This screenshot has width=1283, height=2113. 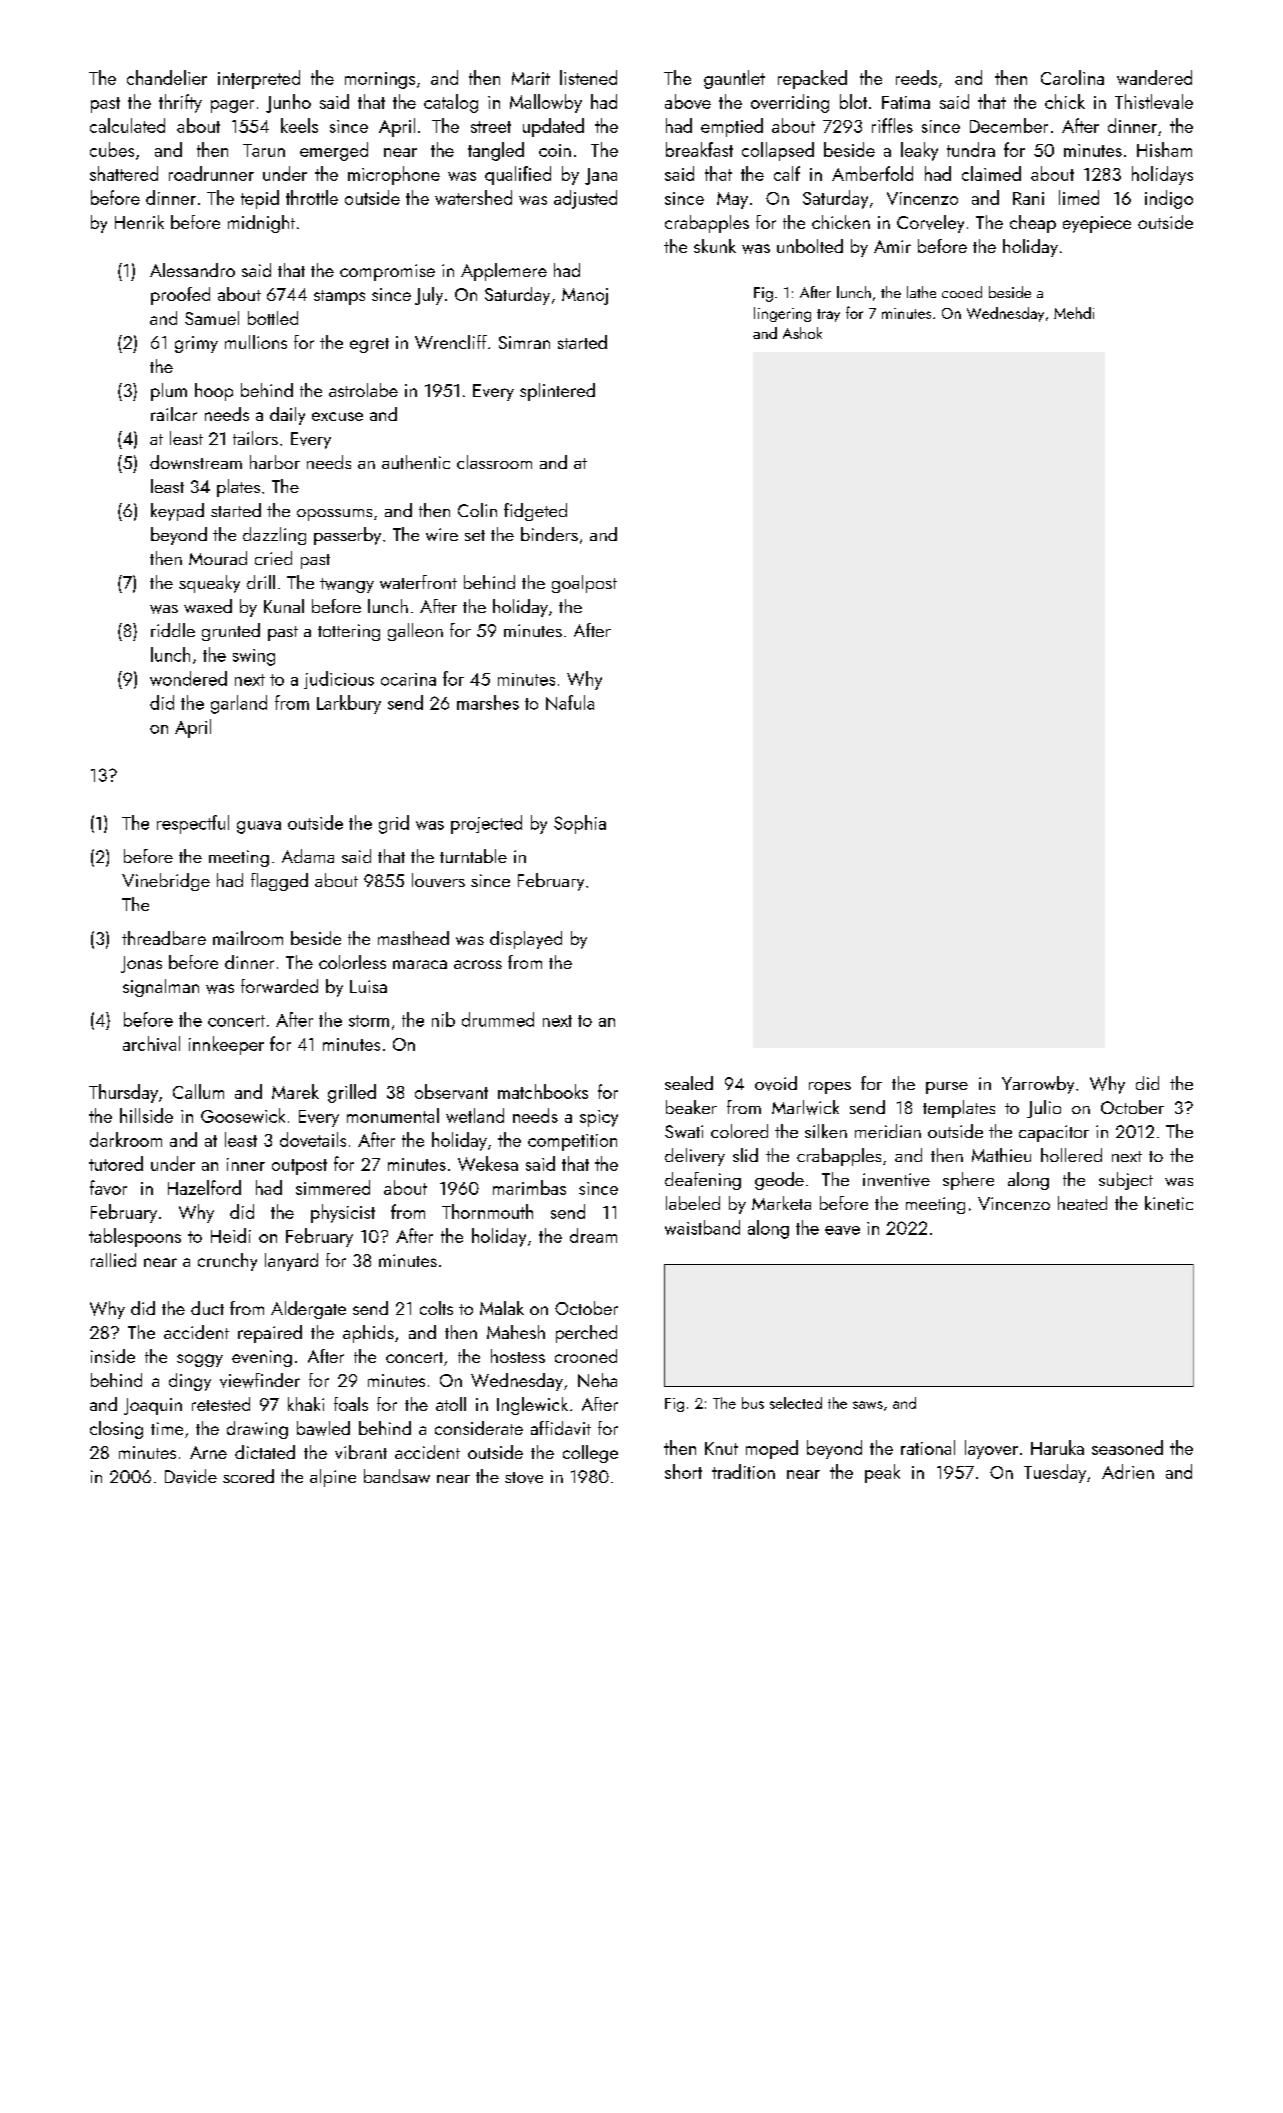 What do you see at coordinates (557, 392) in the screenshot?
I see `splintered` at bounding box center [557, 392].
